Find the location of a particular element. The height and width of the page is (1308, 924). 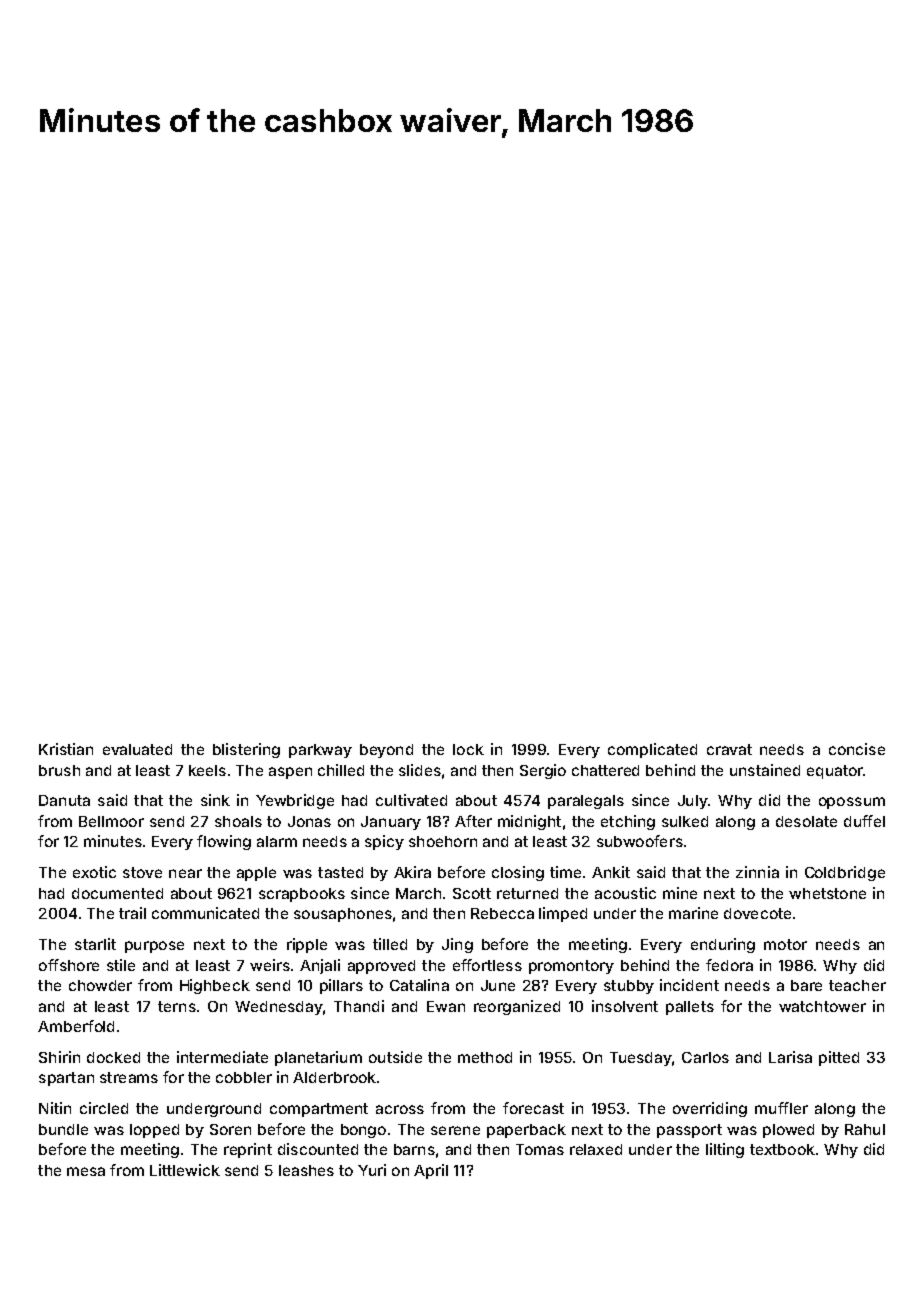

terns is located at coordinates (177, 1006).
